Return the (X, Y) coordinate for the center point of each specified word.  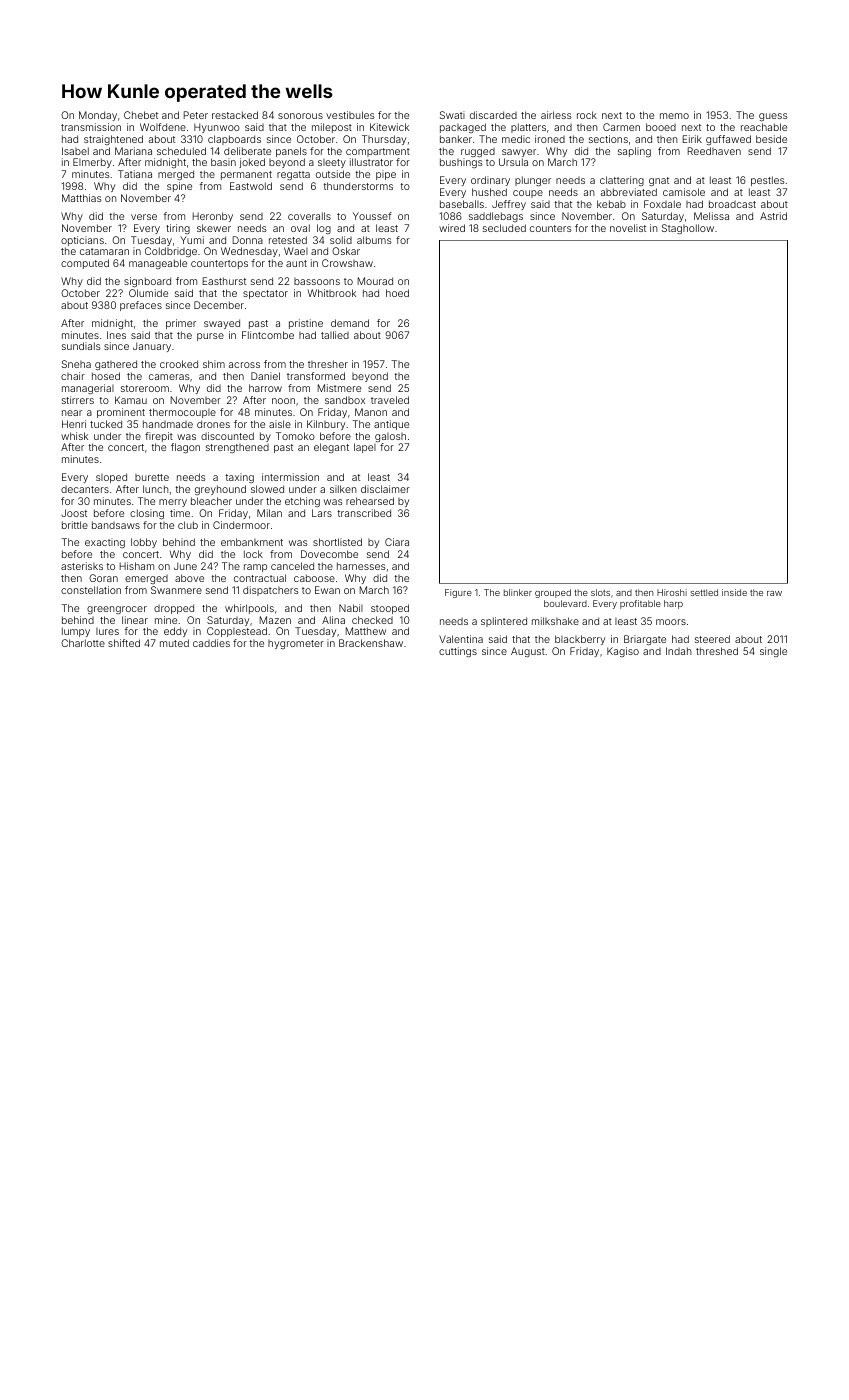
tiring (178, 229)
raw (774, 593)
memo (674, 116)
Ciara (397, 542)
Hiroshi (672, 592)
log (324, 229)
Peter (196, 115)
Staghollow (688, 229)
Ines (116, 335)
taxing (239, 478)
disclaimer (385, 489)
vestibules (350, 115)
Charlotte (83, 643)
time (180, 513)
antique (391, 425)
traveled (390, 400)
